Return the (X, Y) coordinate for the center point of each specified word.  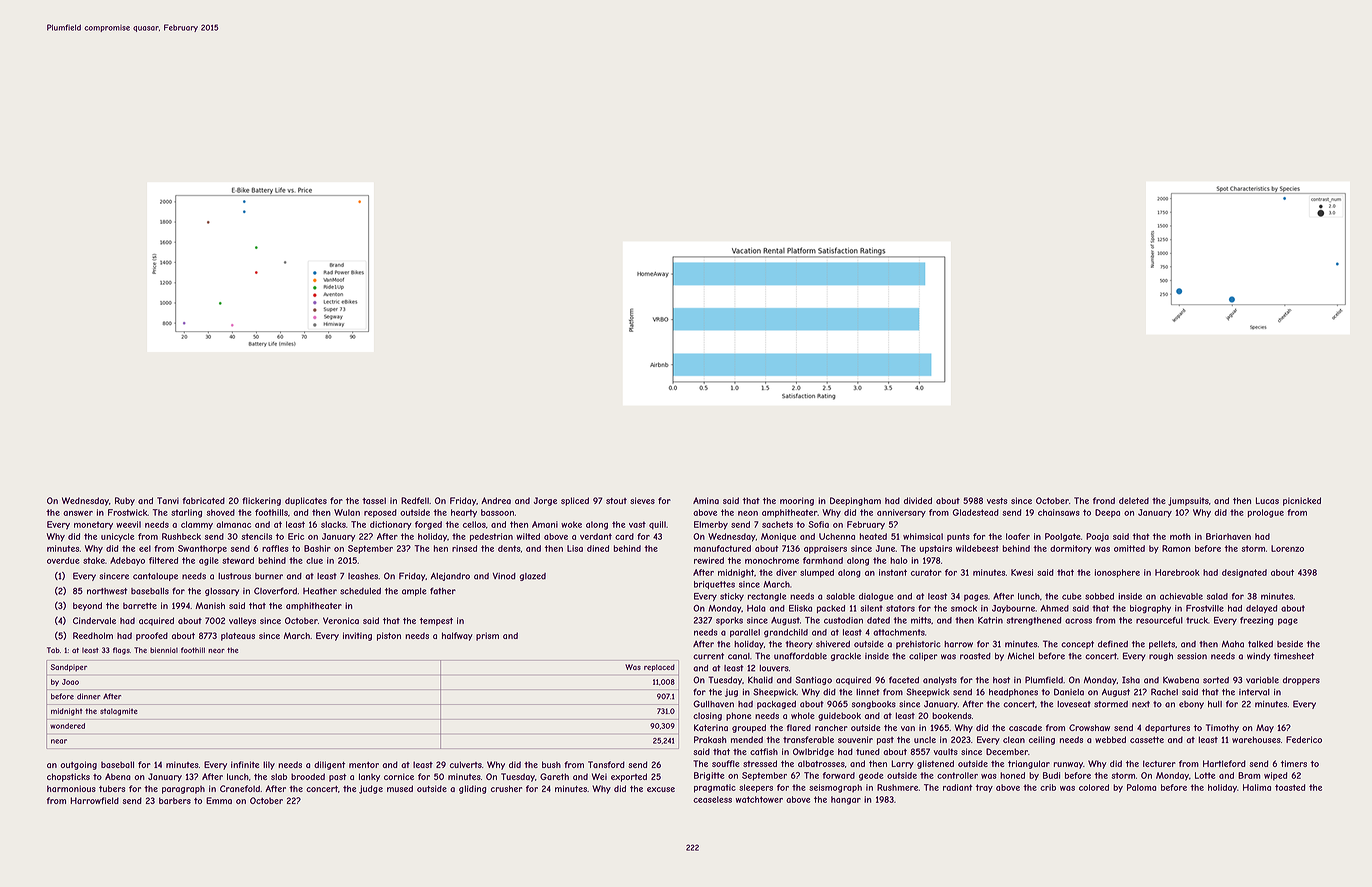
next (1141, 704)
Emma (219, 800)
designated (1244, 573)
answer (78, 513)
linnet (868, 692)
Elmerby (711, 525)
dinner (89, 696)
